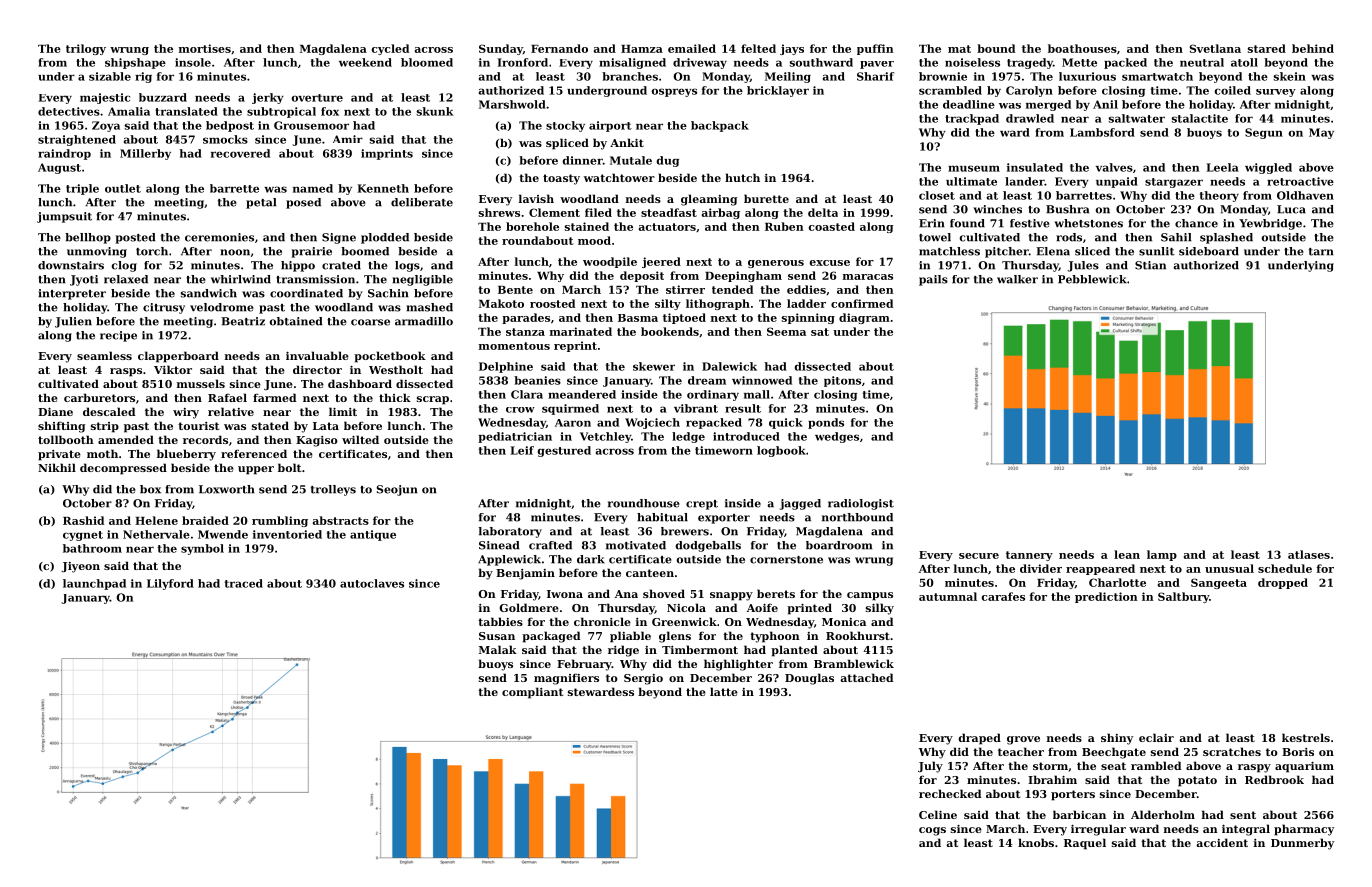  I want to click on wilted, so click(360, 439).
